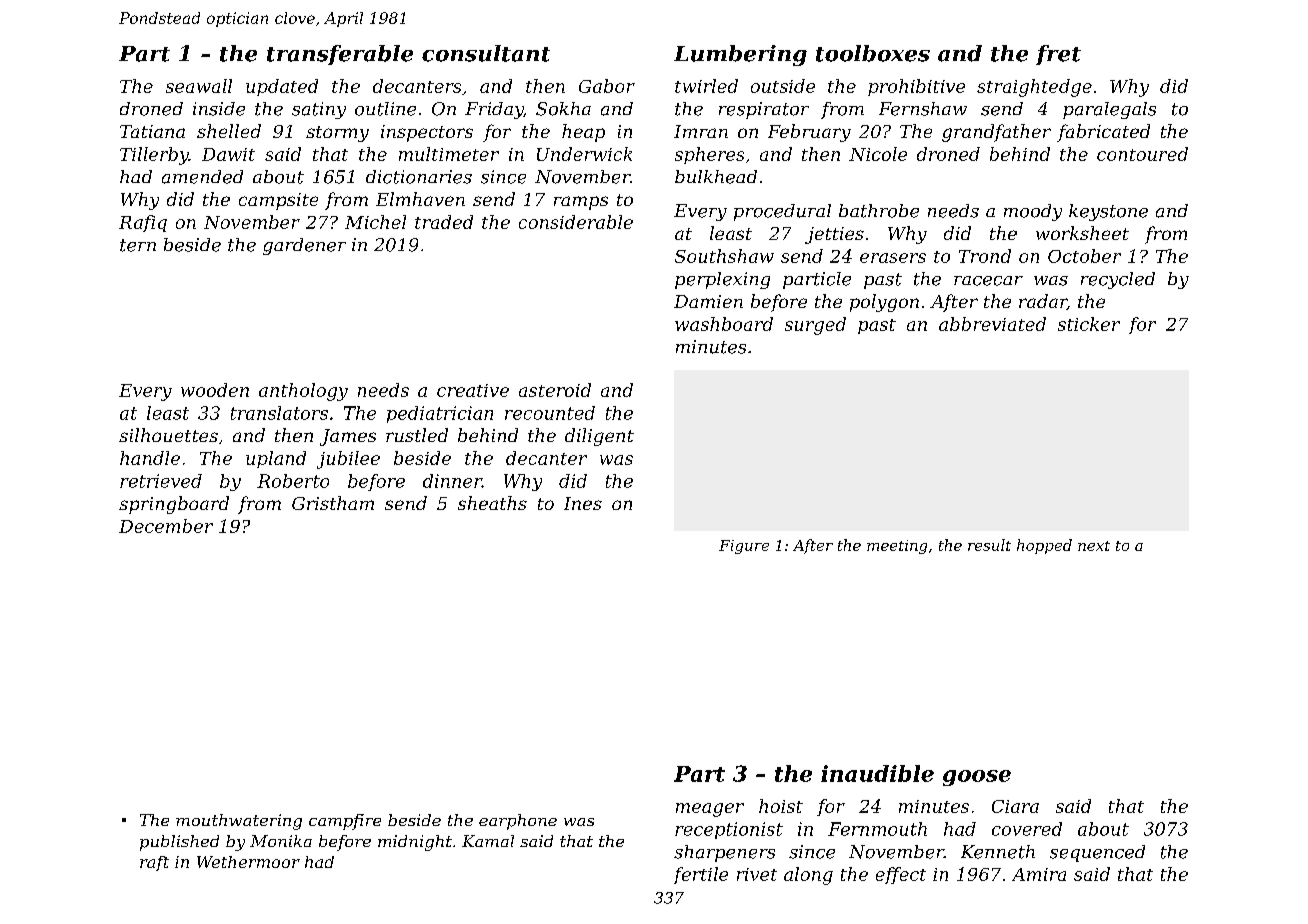 The width and height of the image is (1308, 924). Describe the element at coordinates (319, 110) in the image. I see `satiny` at that location.
